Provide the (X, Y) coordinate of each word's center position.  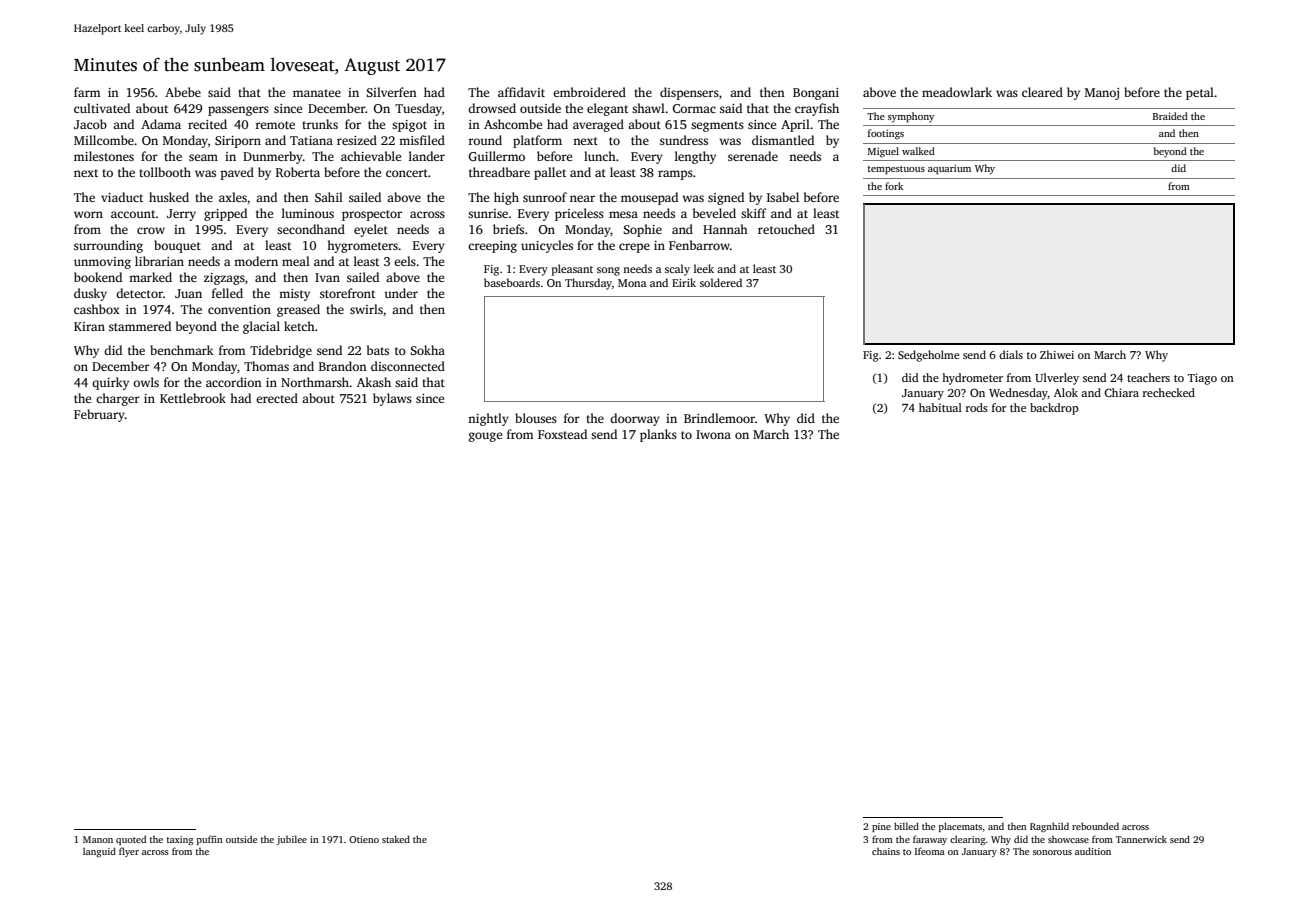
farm (87, 92)
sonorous (1052, 852)
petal (1200, 93)
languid (99, 852)
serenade (753, 156)
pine (881, 827)
